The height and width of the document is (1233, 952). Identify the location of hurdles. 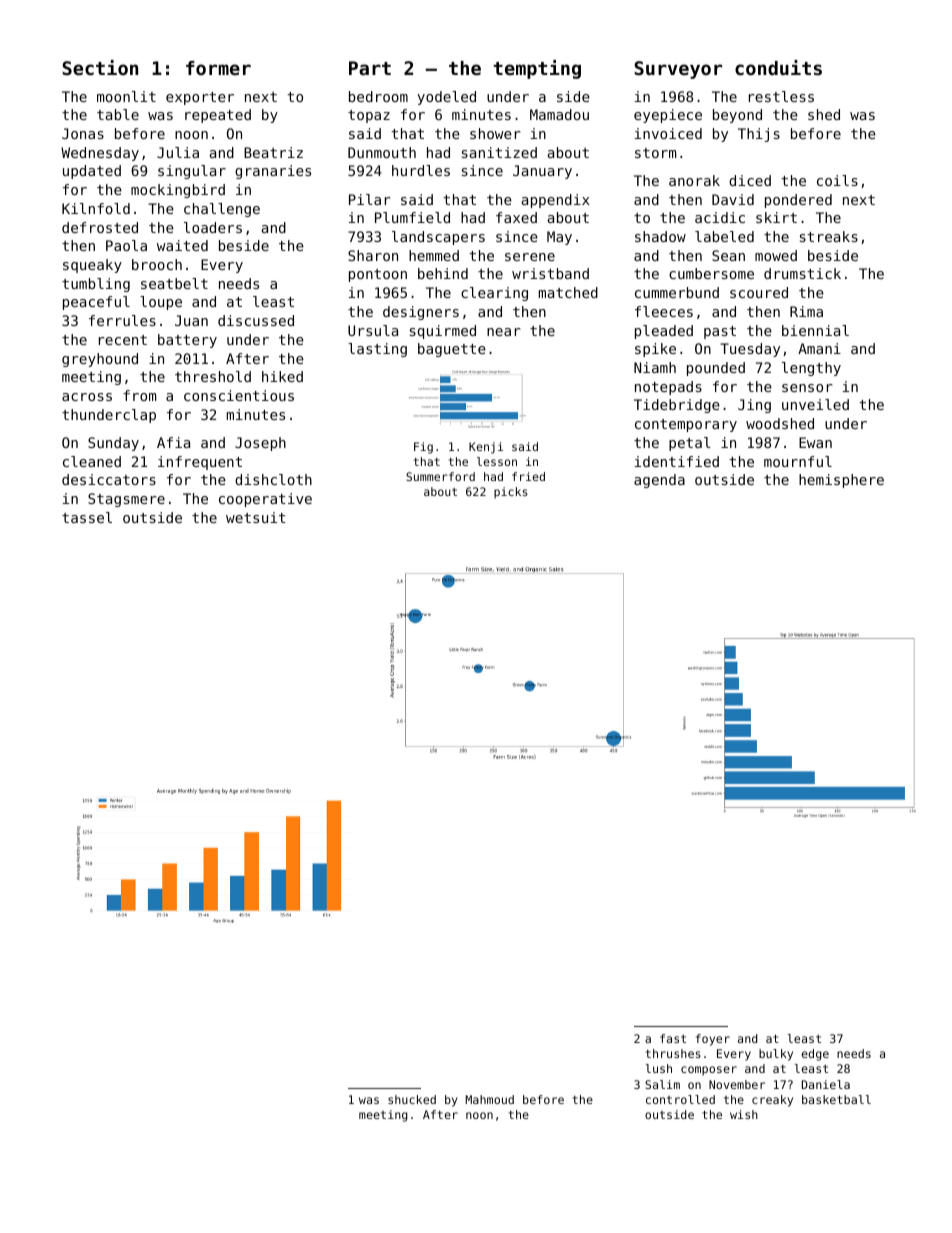
(421, 170).
